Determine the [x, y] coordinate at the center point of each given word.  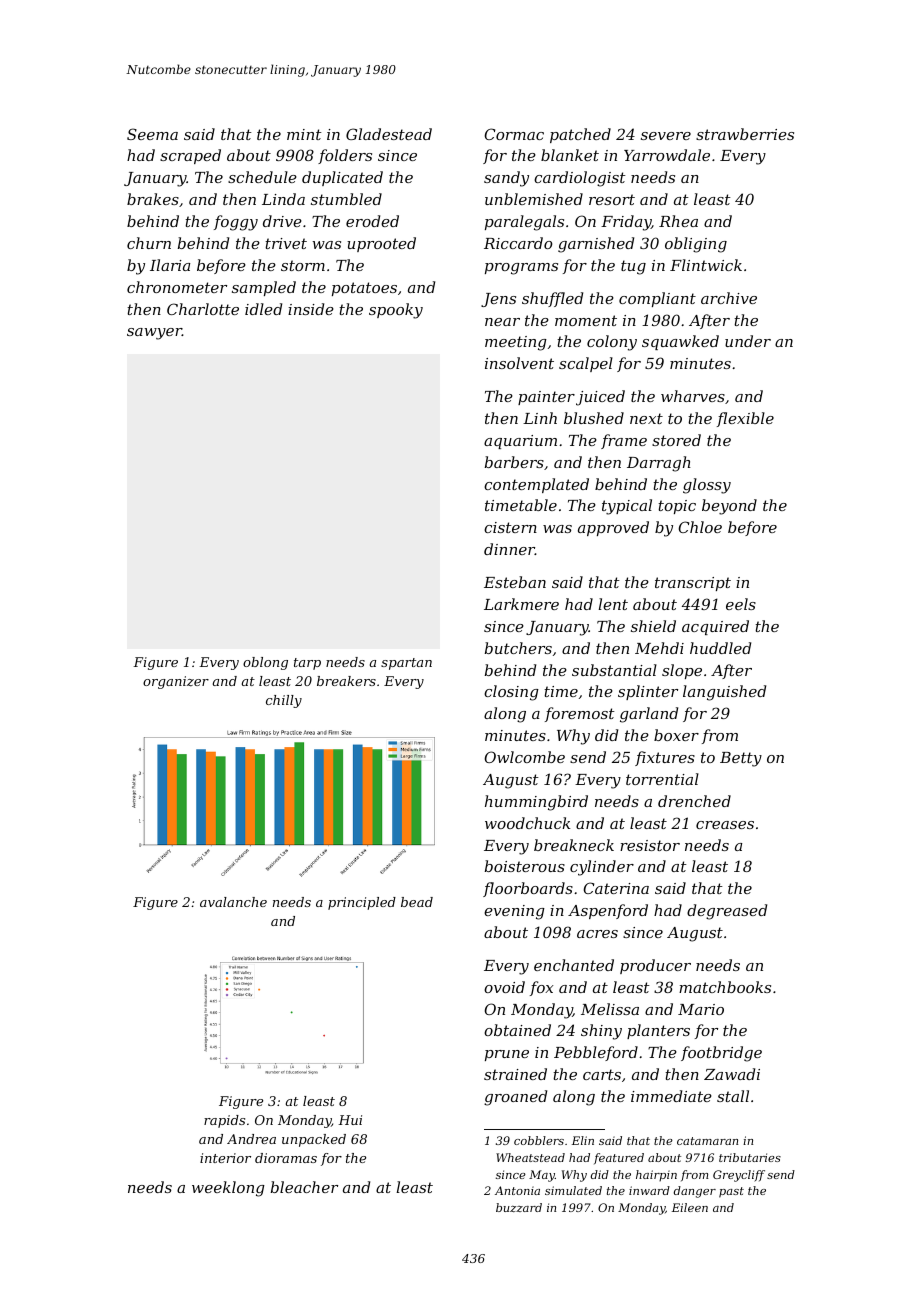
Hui [350, 1120]
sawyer [154, 334]
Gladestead [389, 134]
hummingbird [536, 803]
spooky [396, 311]
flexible [745, 419]
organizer [176, 682]
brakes [153, 199]
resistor [650, 845]
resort [612, 199]
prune [507, 1055]
